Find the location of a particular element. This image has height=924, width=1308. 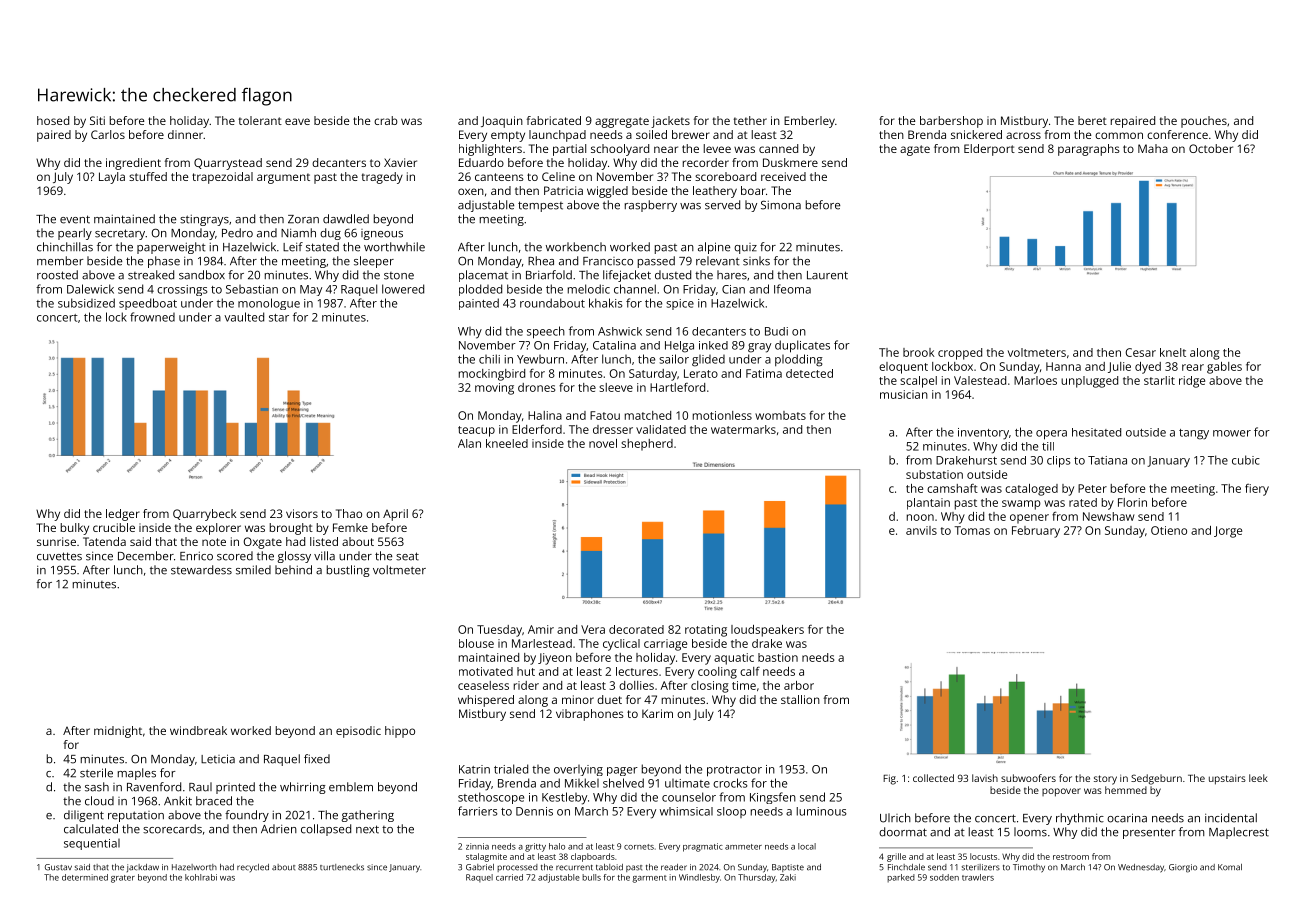

canned is located at coordinates (778, 148).
